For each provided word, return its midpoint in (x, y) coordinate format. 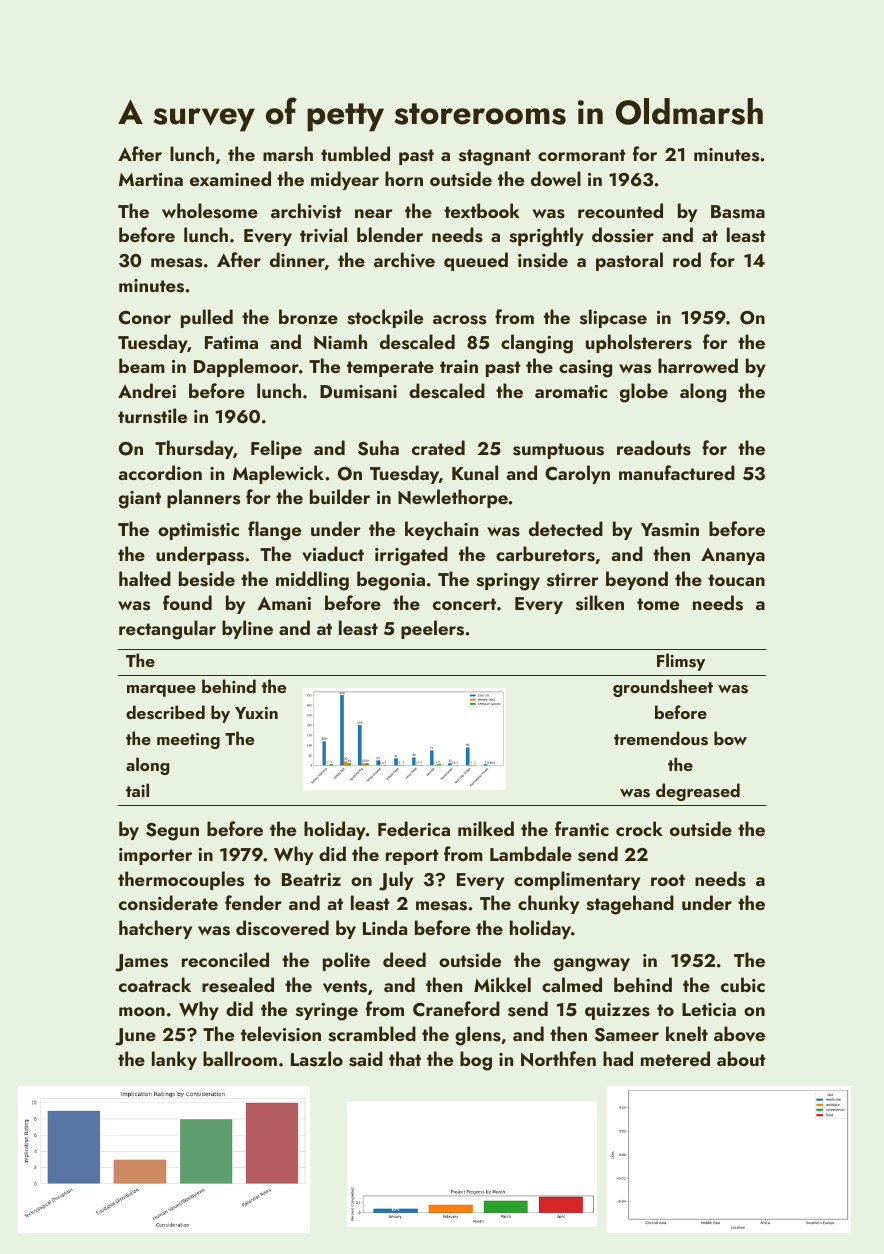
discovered (282, 928)
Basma (738, 212)
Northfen (558, 1058)
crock (639, 828)
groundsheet (663, 688)
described (165, 712)
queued (476, 261)
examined (230, 178)
